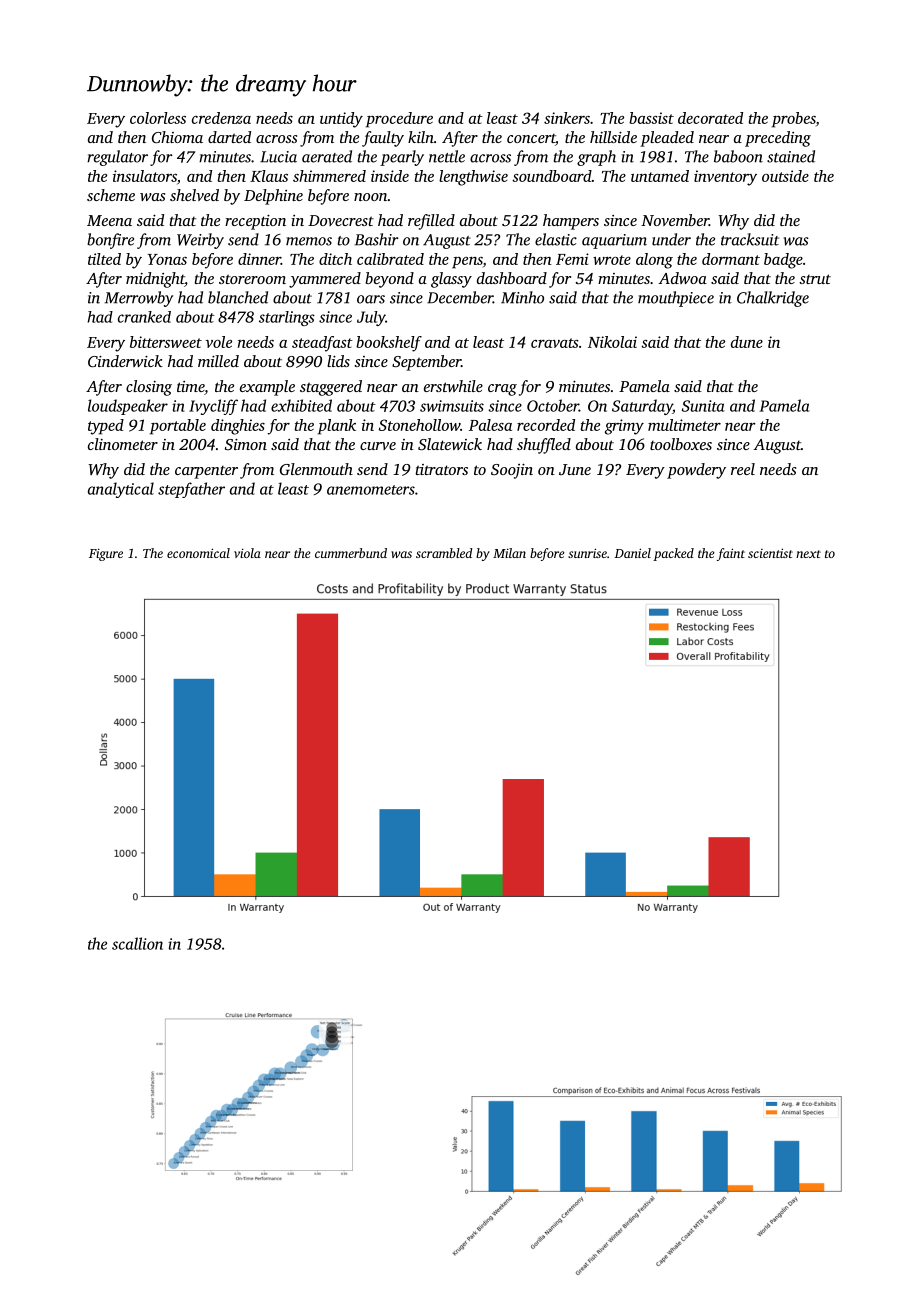 This screenshot has width=924, height=1314. Describe the element at coordinates (743, 469) in the screenshot. I see `reel` at that location.
